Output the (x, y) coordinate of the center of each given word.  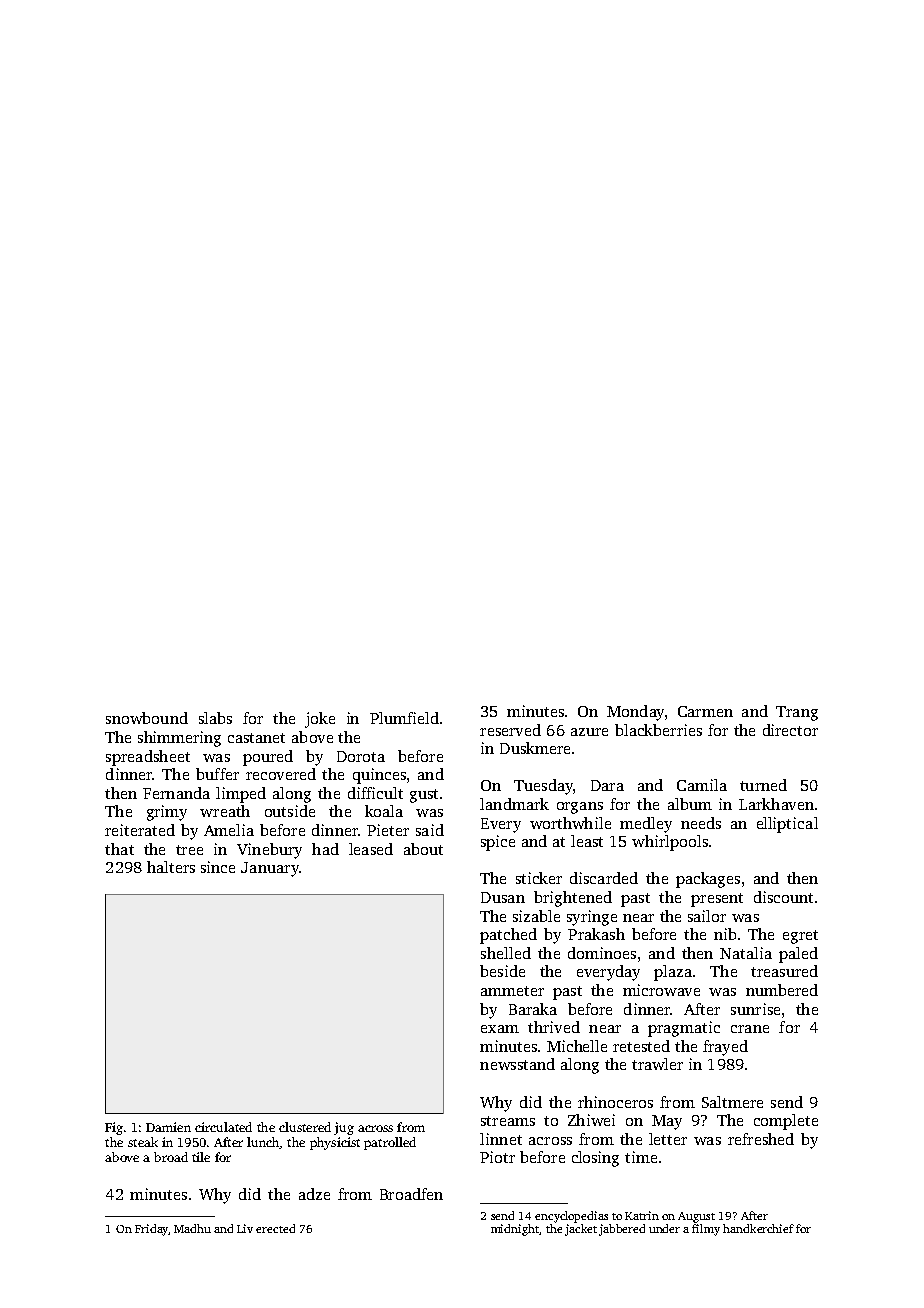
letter (668, 1139)
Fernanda (176, 793)
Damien (168, 1127)
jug (344, 1128)
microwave (661, 990)
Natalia (746, 953)
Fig (114, 1128)
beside (502, 971)
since (218, 867)
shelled (506, 953)
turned (763, 785)
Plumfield (404, 718)
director (790, 730)
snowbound (147, 718)
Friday (151, 1230)
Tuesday (543, 787)
